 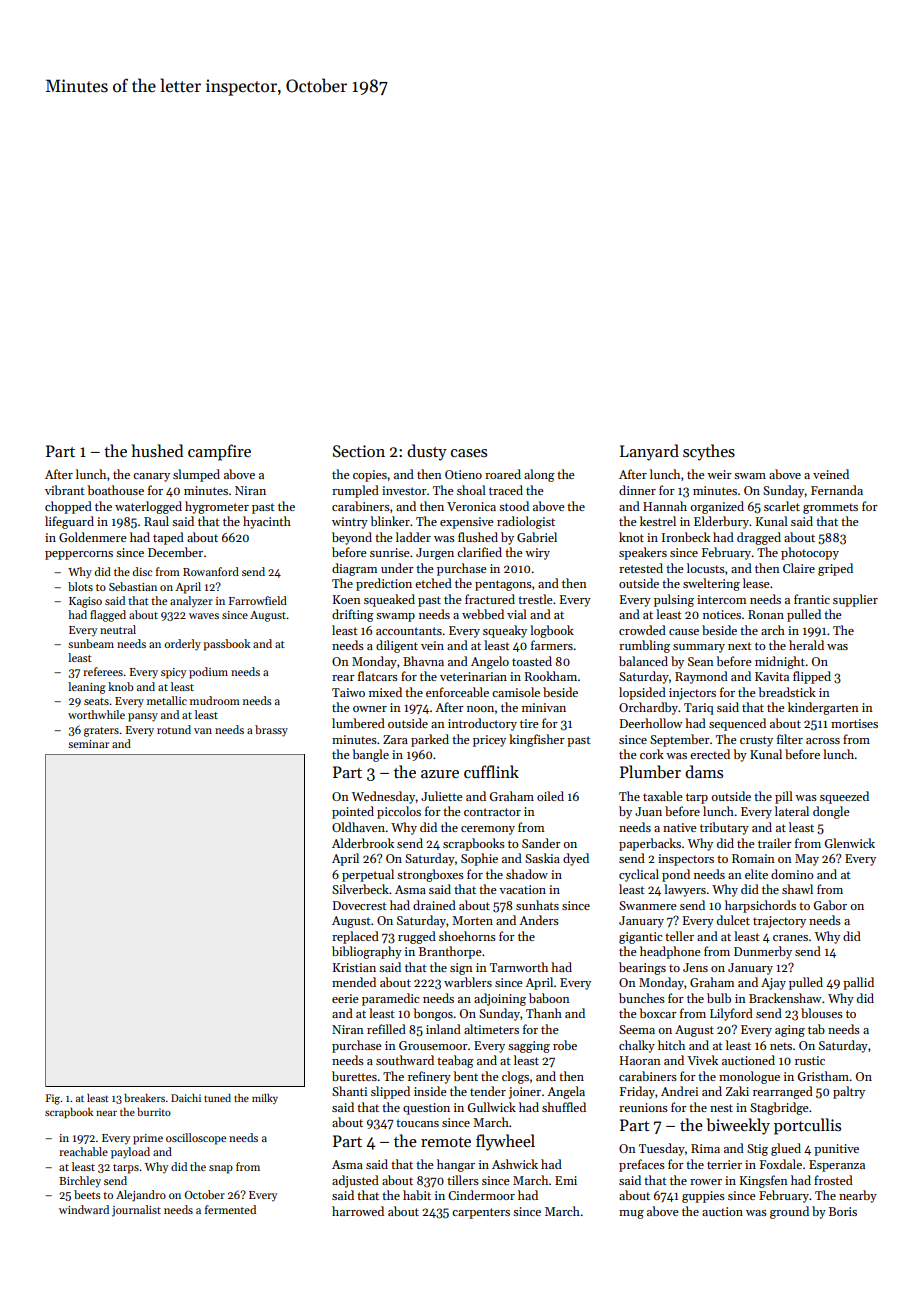 I want to click on oscilloscope, so click(x=196, y=1139).
